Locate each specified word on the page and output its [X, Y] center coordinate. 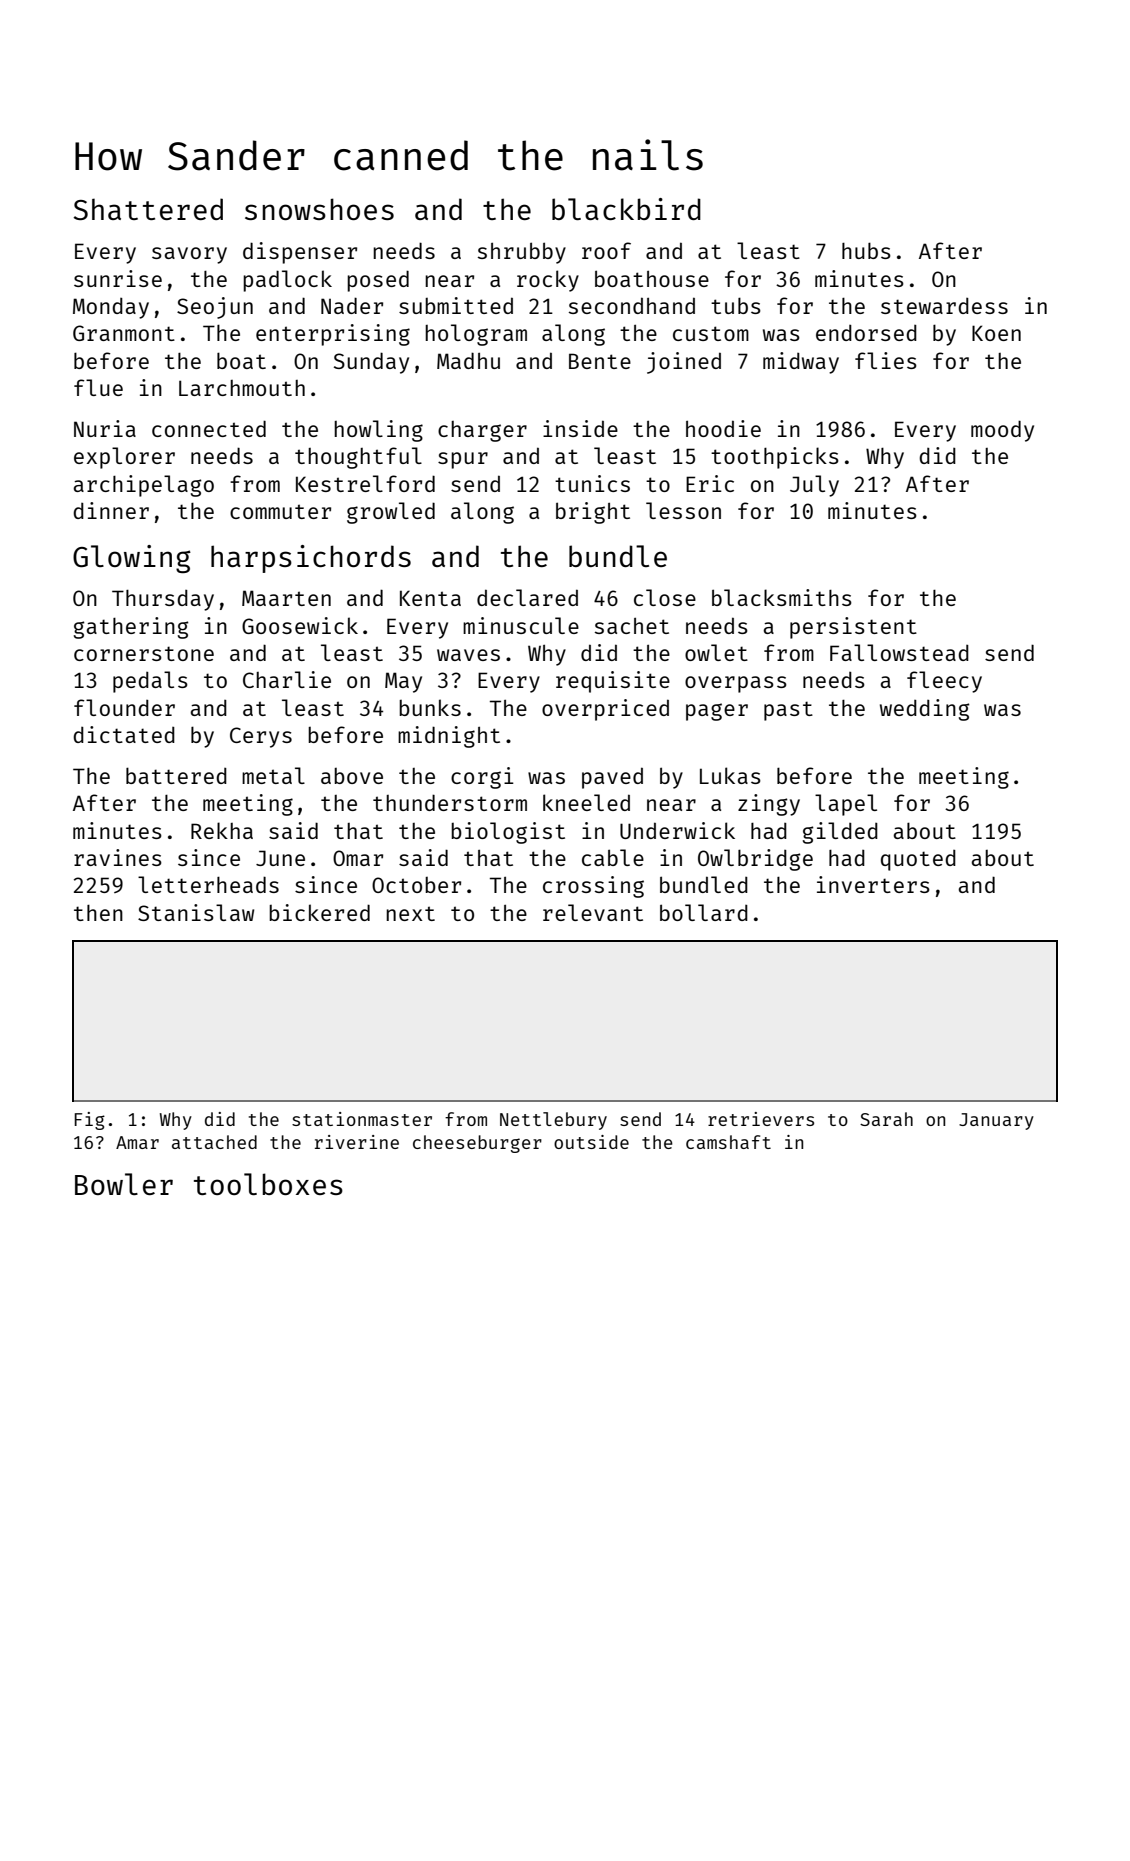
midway [801, 363]
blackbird [626, 209]
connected [209, 428]
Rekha [222, 830]
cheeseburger [477, 1144]
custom [711, 333]
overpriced [605, 710]
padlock [287, 281]
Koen [996, 333]
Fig [89, 1121]
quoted [918, 860]
